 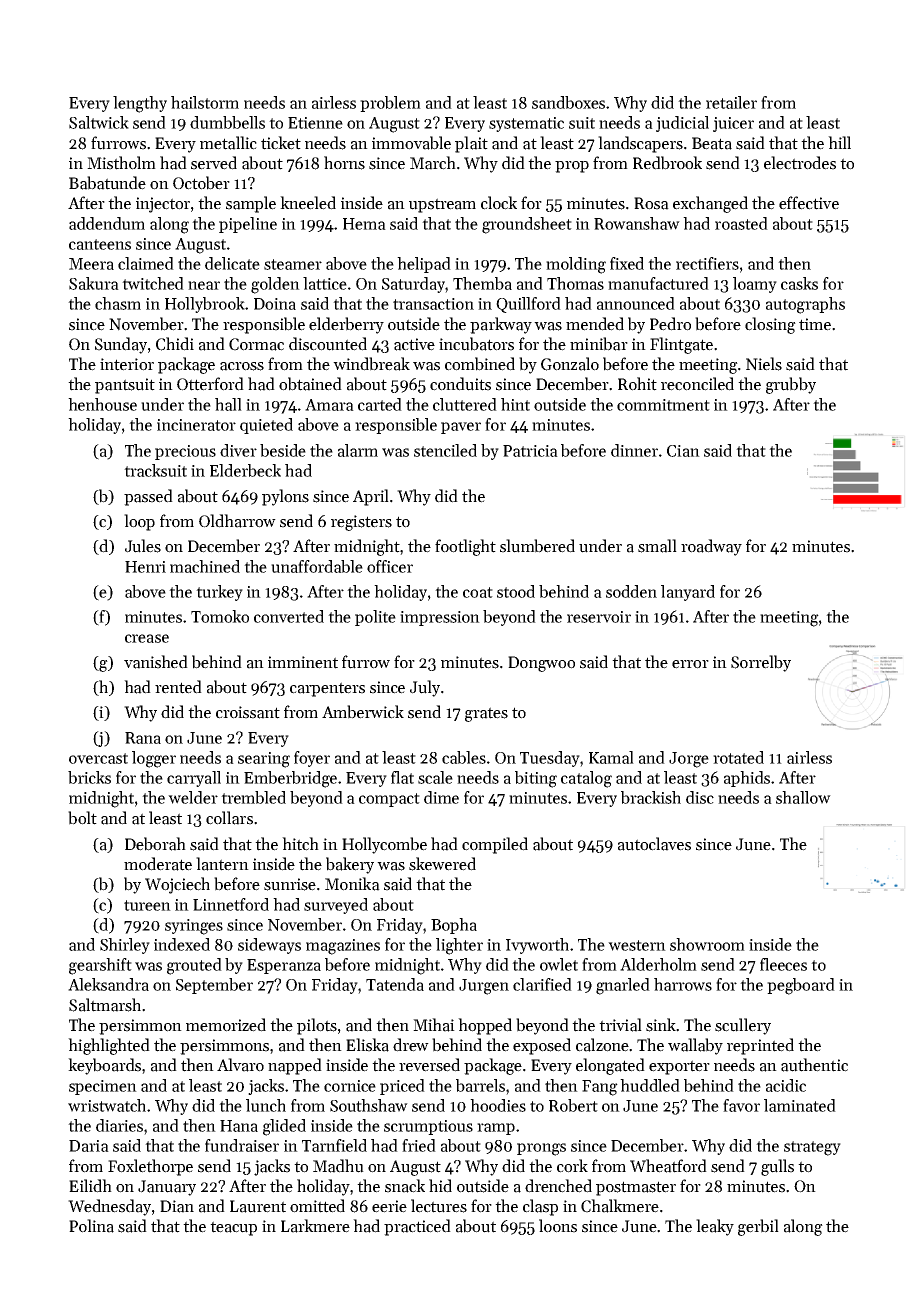 I want to click on Amberwick, so click(x=363, y=712).
